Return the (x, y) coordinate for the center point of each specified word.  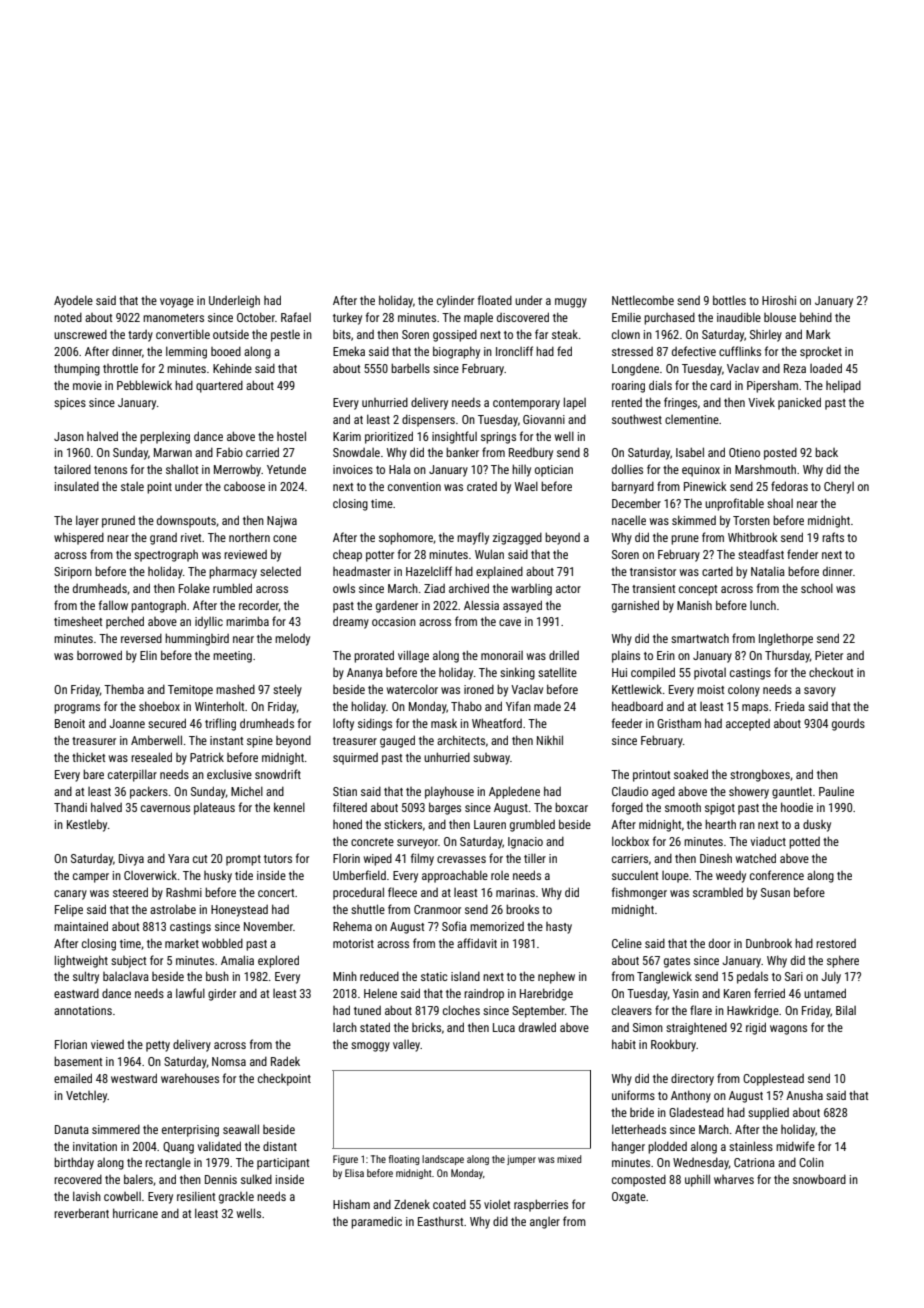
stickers (403, 824)
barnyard (633, 487)
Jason (69, 436)
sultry (86, 977)
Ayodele (73, 301)
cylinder (455, 301)
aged (663, 792)
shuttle (368, 909)
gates (677, 962)
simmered (116, 1129)
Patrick (207, 757)
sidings (375, 724)
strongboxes (760, 775)
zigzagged (517, 538)
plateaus (214, 809)
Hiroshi (779, 300)
